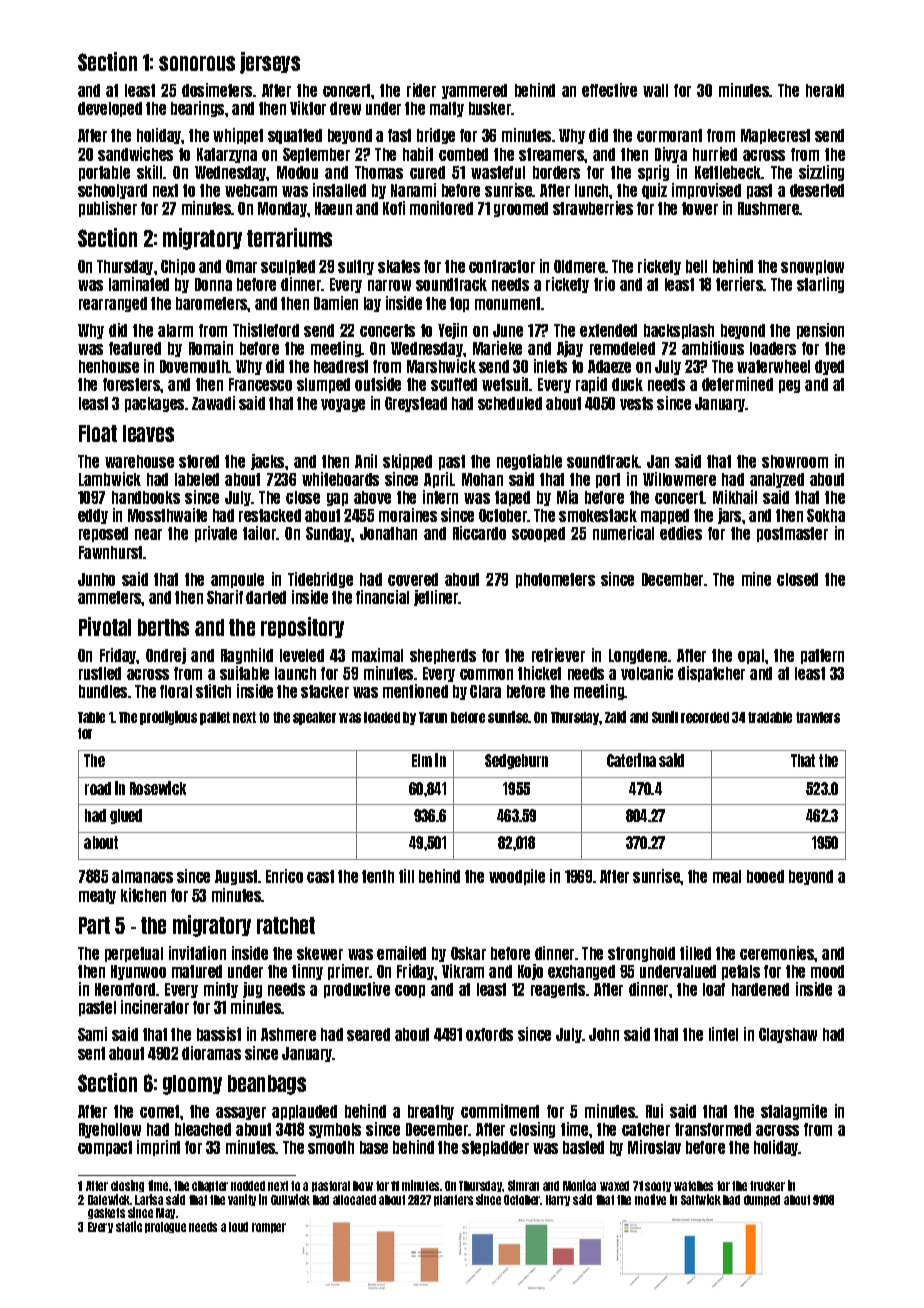 This screenshot has width=924, height=1308. I want to click on jerseys, so click(270, 63).
